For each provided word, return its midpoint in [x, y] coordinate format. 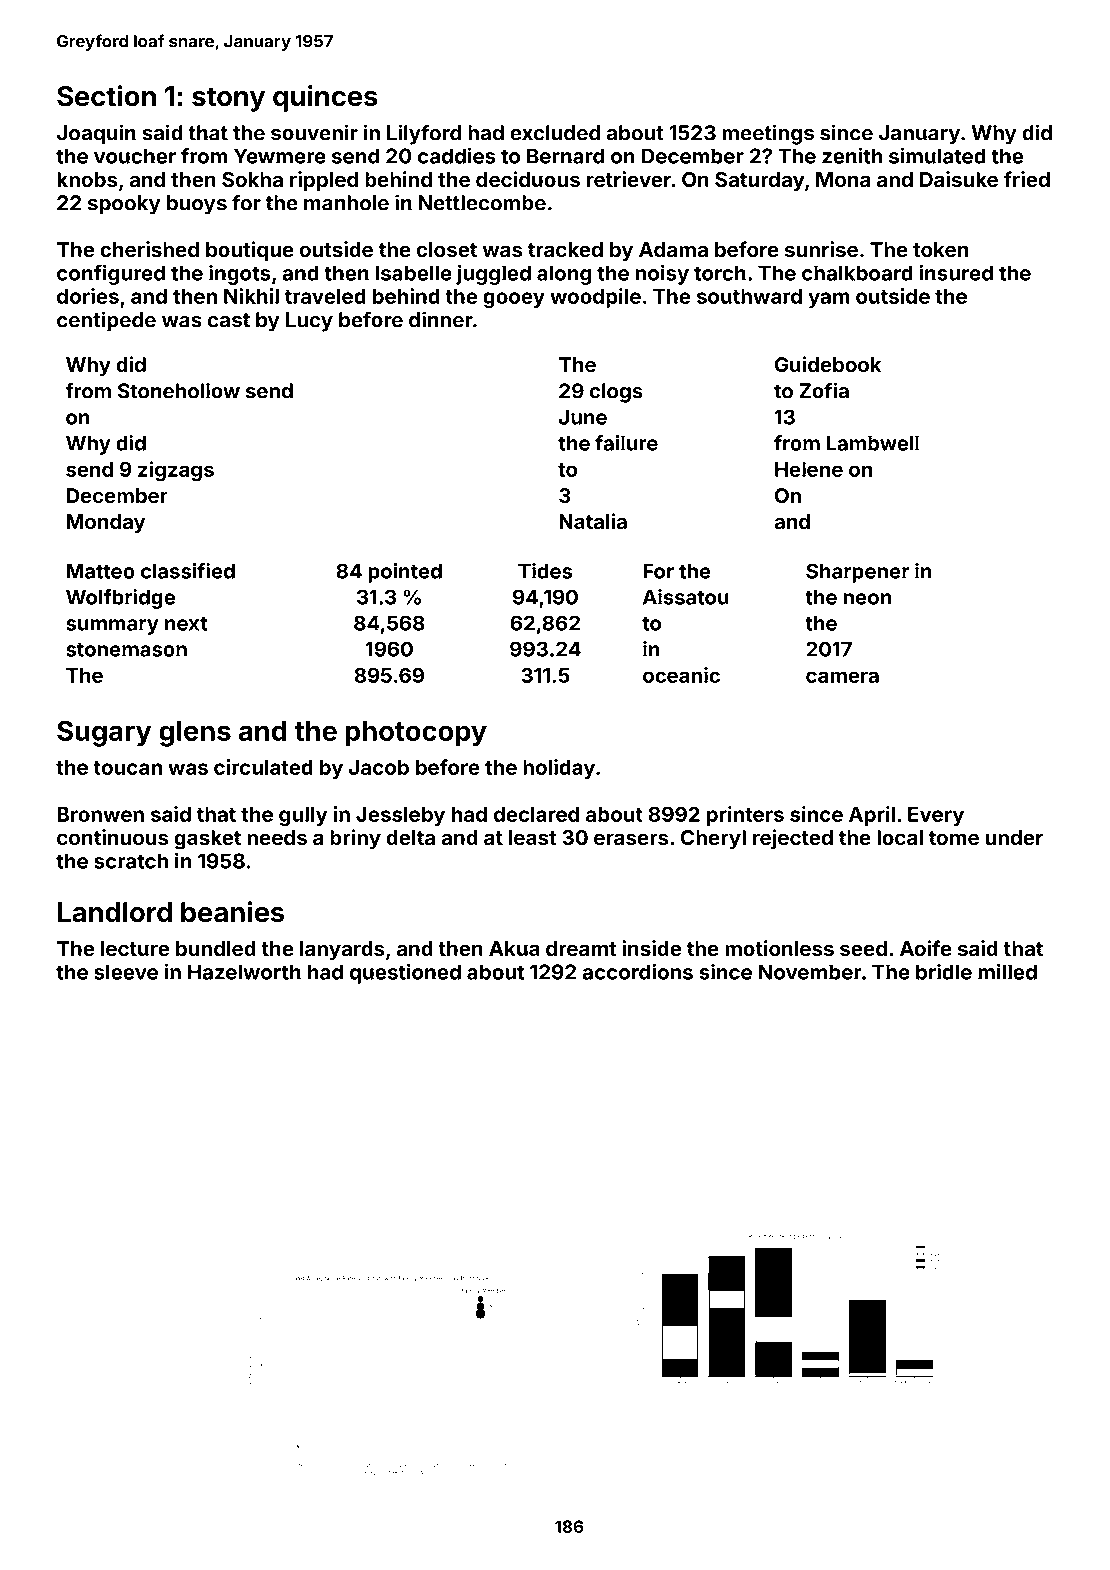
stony [228, 99]
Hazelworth [244, 972]
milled [1007, 972]
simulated [937, 156]
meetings [768, 134]
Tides [545, 571]
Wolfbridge [120, 599]
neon [867, 599]
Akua [514, 948]
